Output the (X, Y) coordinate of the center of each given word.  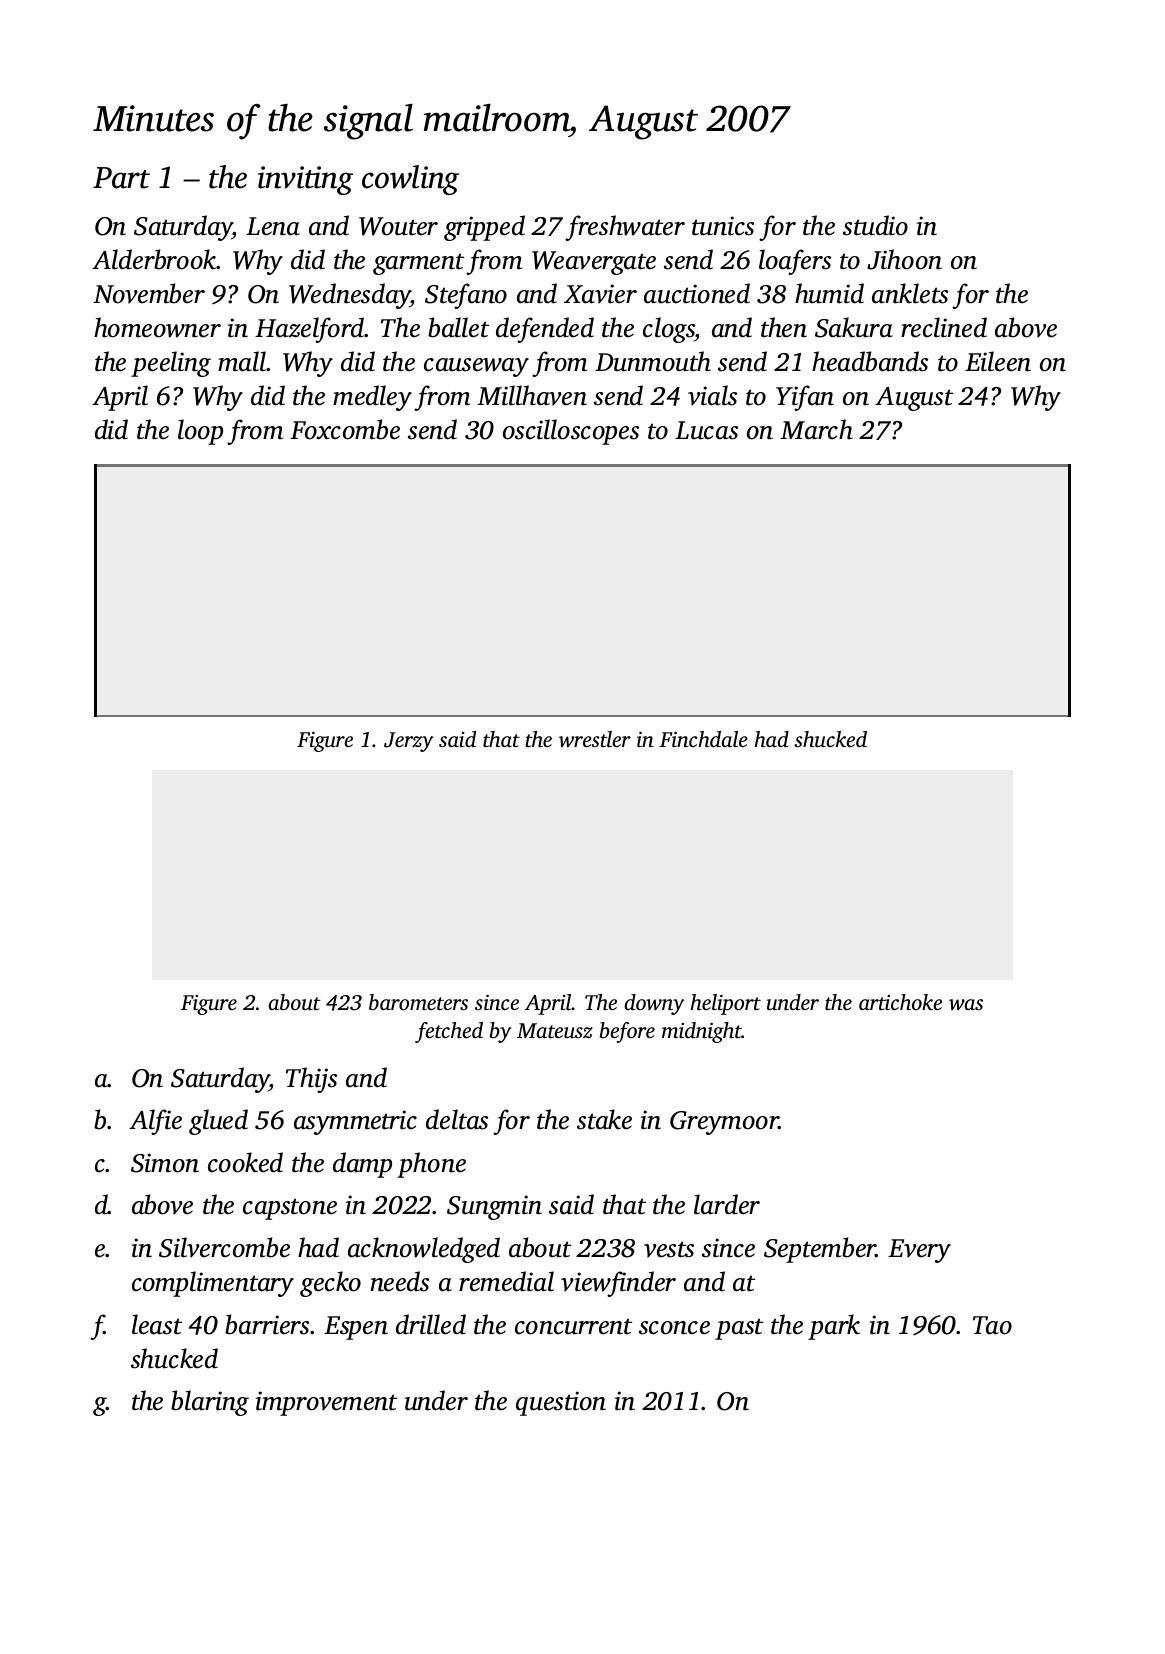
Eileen (998, 361)
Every (919, 1251)
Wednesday (350, 296)
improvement (326, 1403)
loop (200, 432)
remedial (506, 1281)
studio (875, 225)
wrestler (595, 739)
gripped (484, 228)
